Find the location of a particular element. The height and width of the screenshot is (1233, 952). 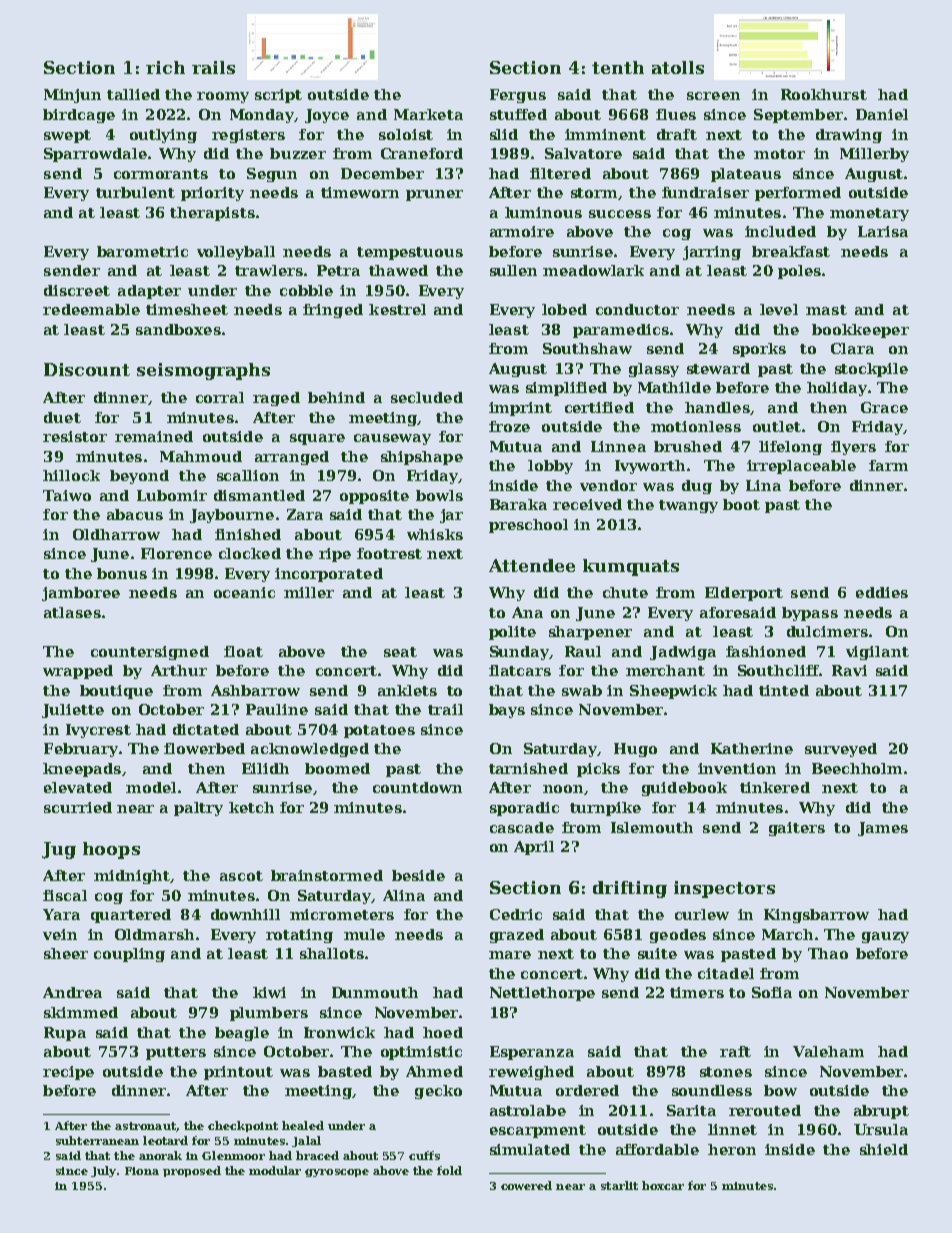

drifting is located at coordinates (630, 889).
